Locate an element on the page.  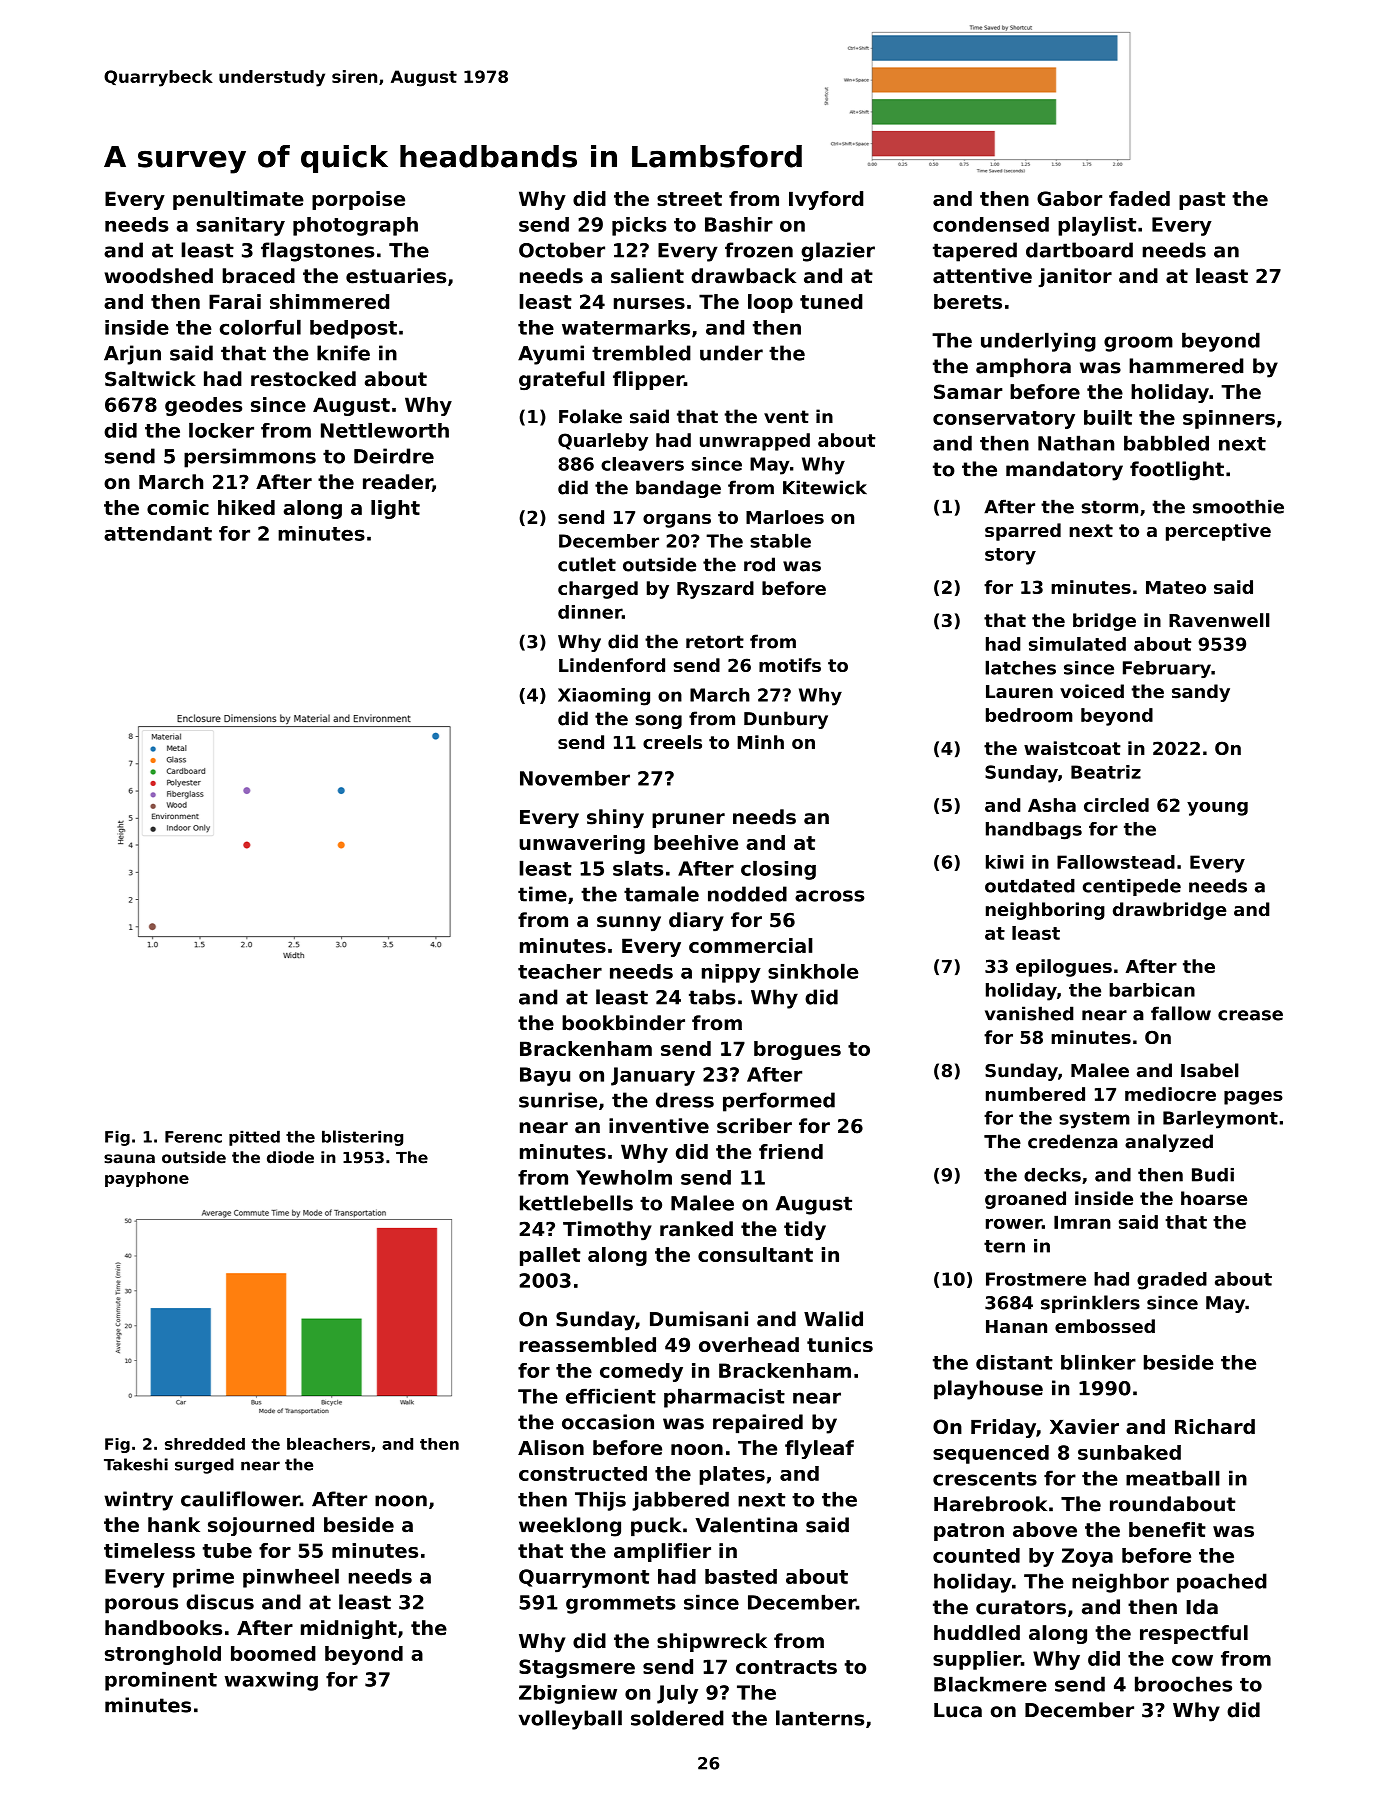
rod is located at coordinates (759, 564).
